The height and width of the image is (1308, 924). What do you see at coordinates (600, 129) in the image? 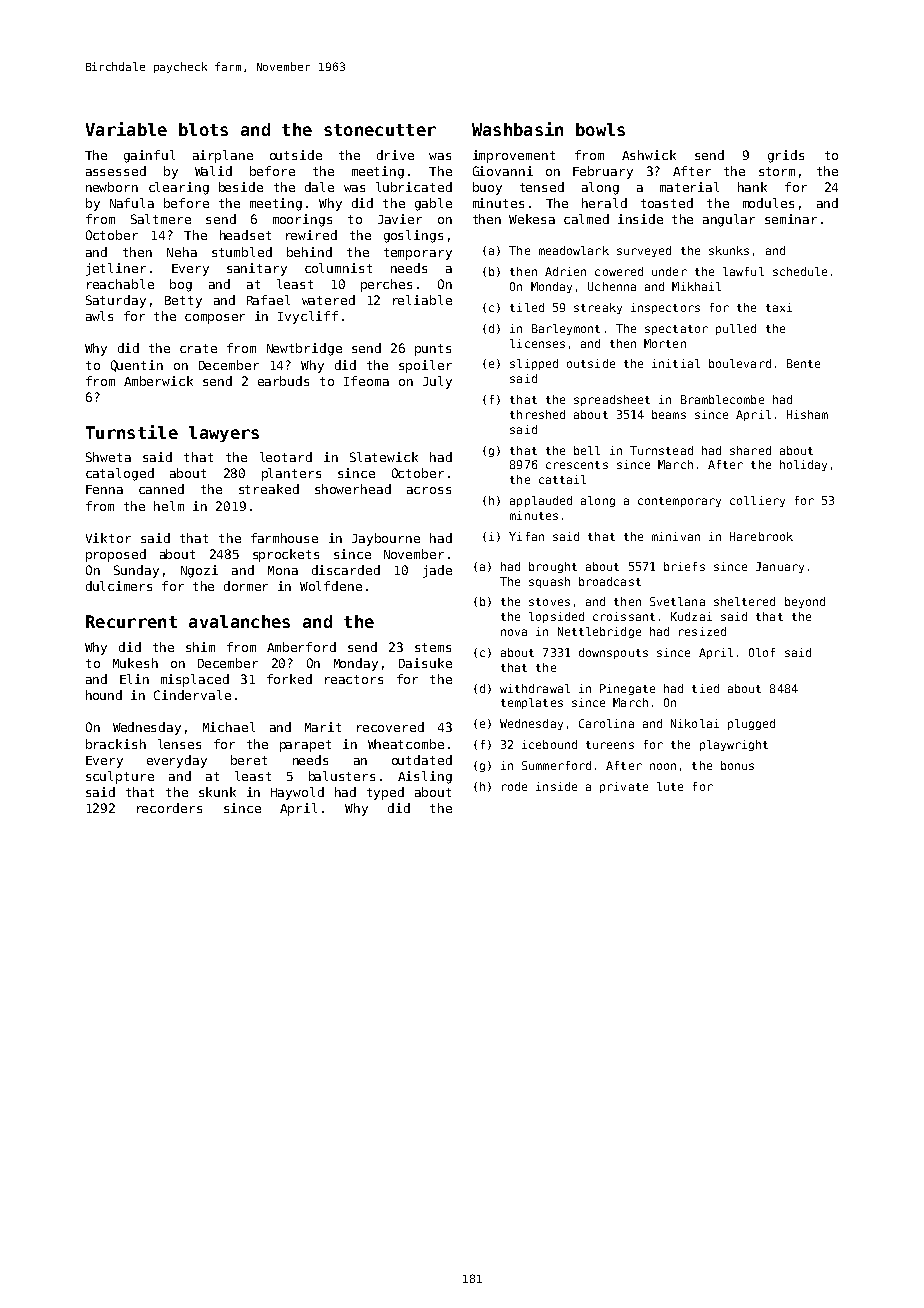
I see `bowls` at bounding box center [600, 129].
